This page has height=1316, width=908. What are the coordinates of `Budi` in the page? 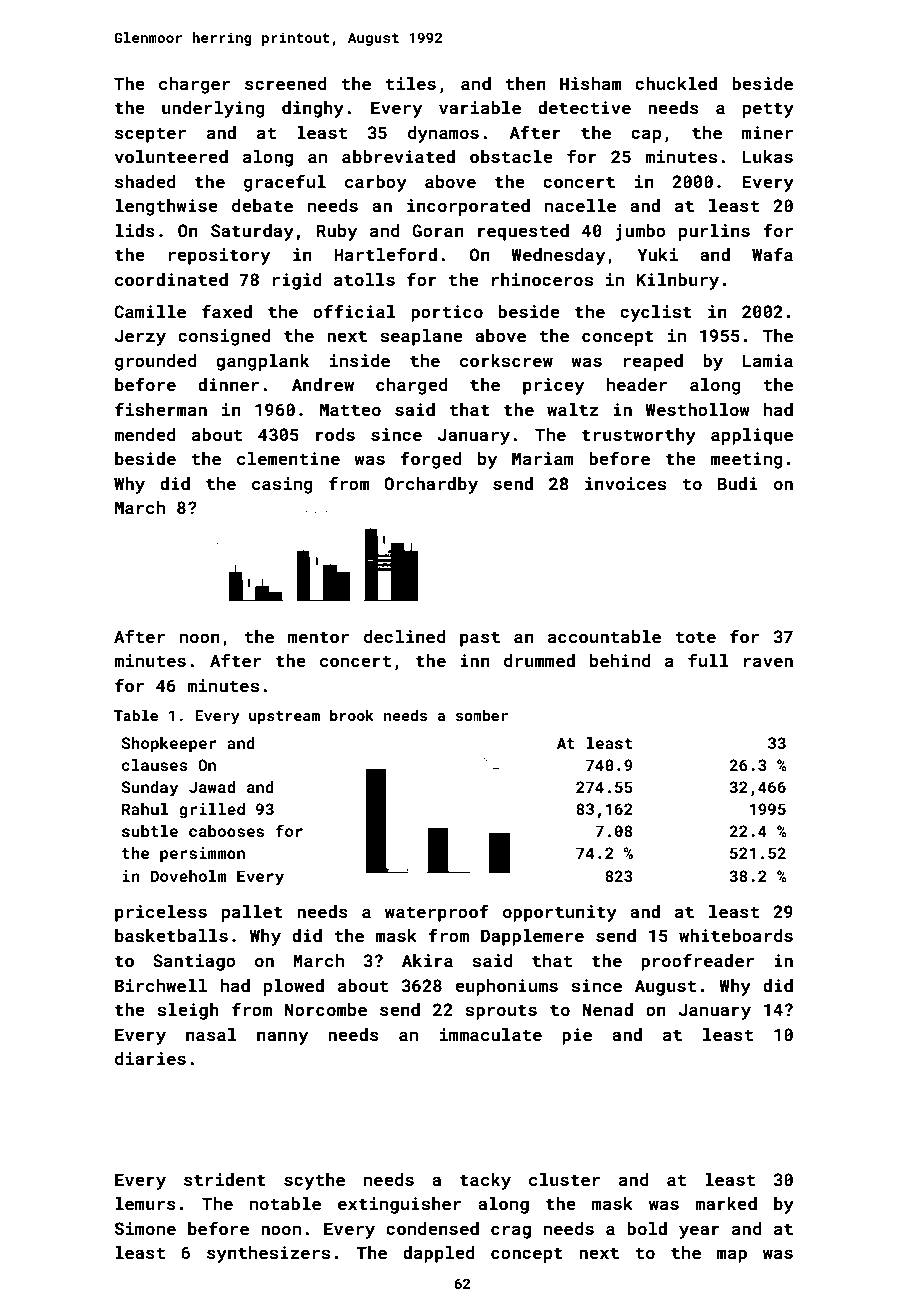 It's located at (737, 483).
